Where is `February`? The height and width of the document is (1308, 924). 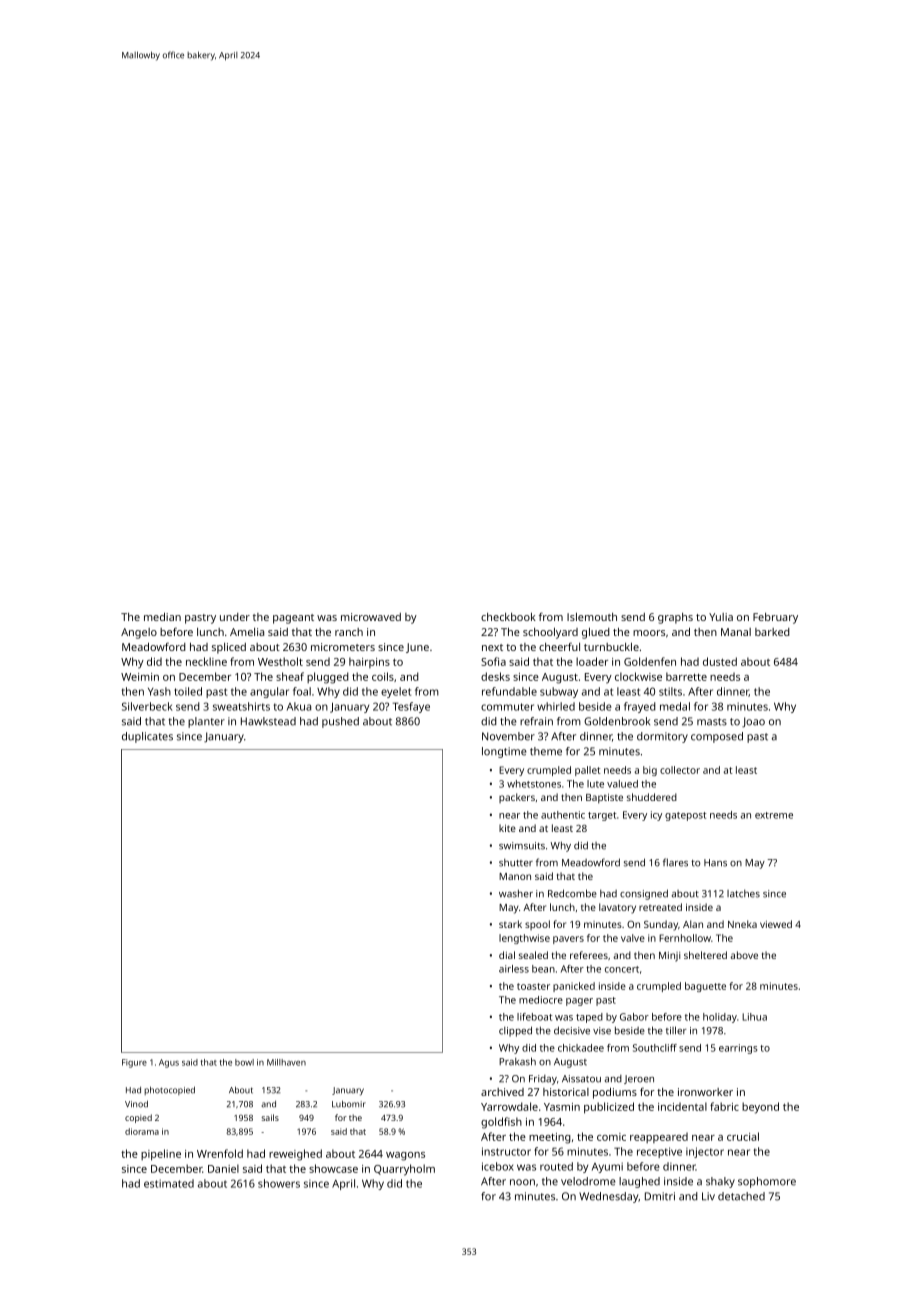 February is located at coordinates (775, 618).
